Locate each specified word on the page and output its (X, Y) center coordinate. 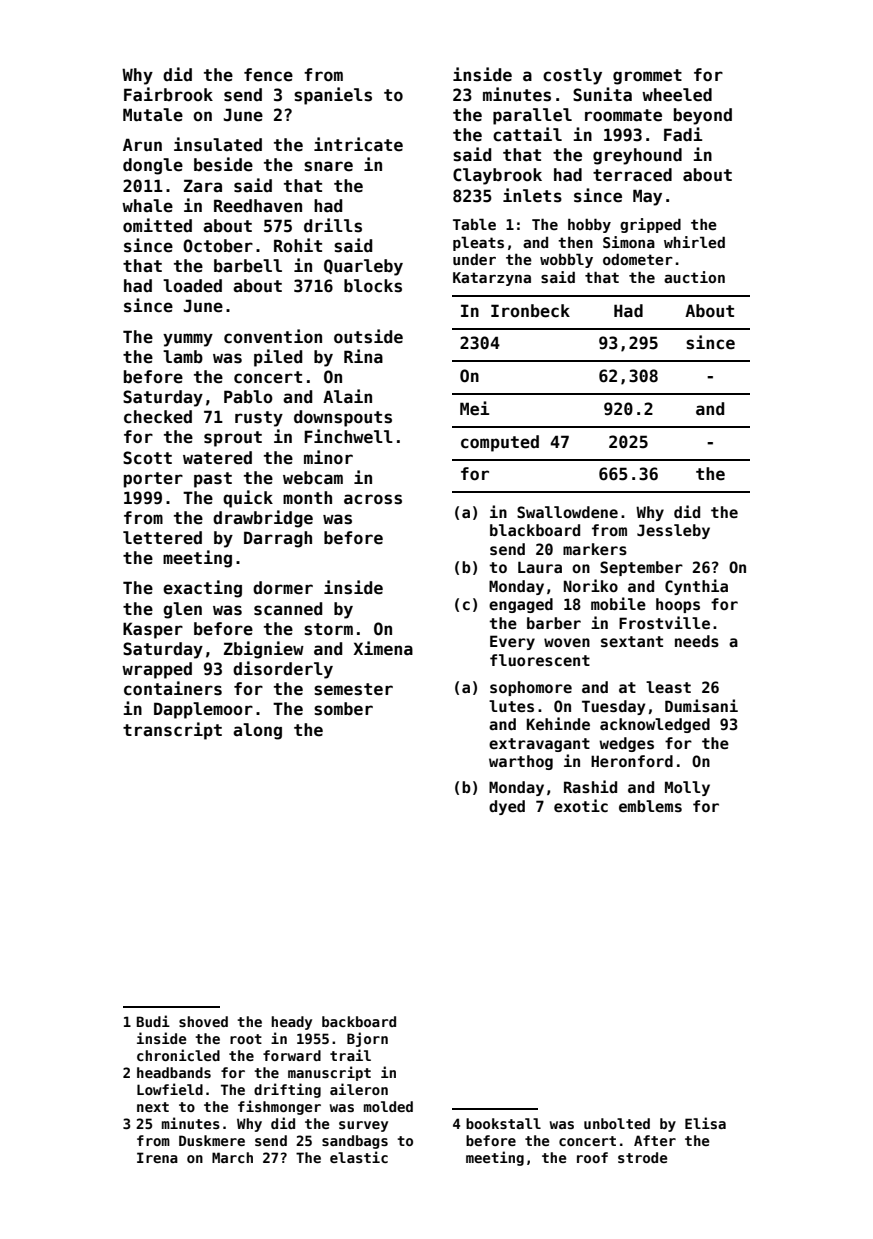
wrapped (157, 670)
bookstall (503, 1123)
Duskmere (212, 1140)
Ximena (383, 648)
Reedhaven (258, 206)
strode (642, 1157)
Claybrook (497, 176)
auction (694, 277)
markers (595, 549)
